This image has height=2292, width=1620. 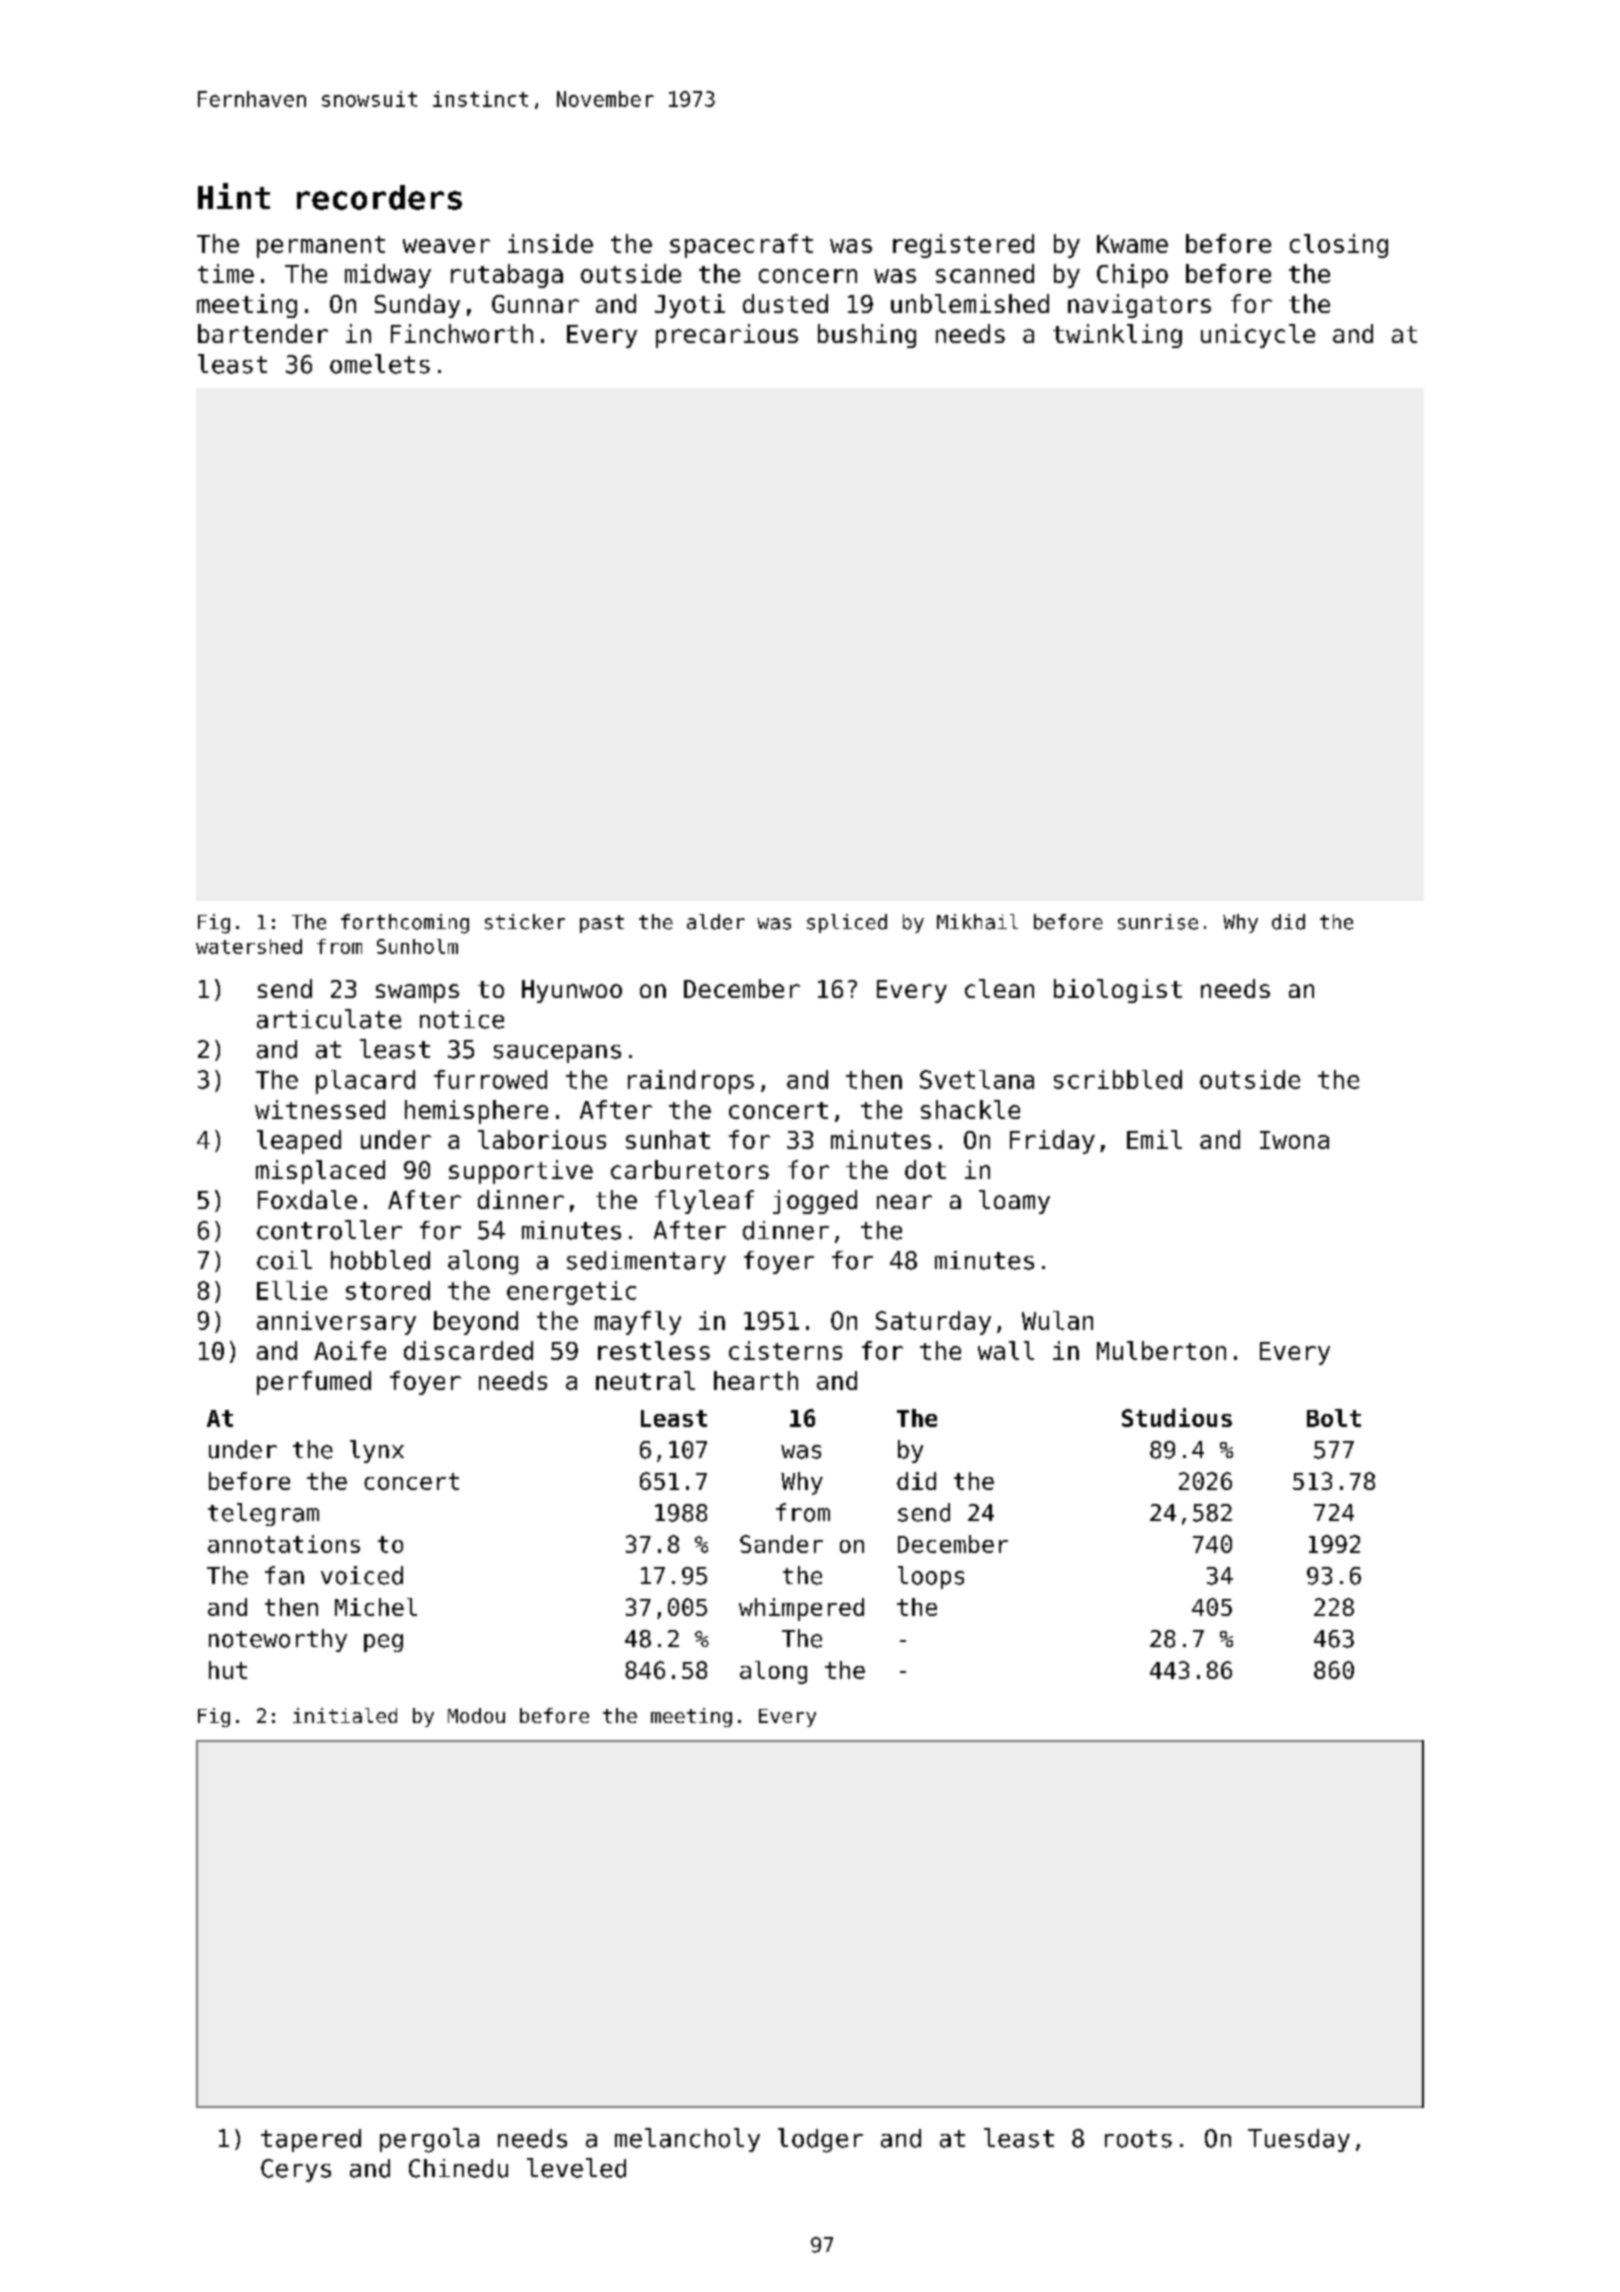 I want to click on spliced, so click(x=847, y=923).
